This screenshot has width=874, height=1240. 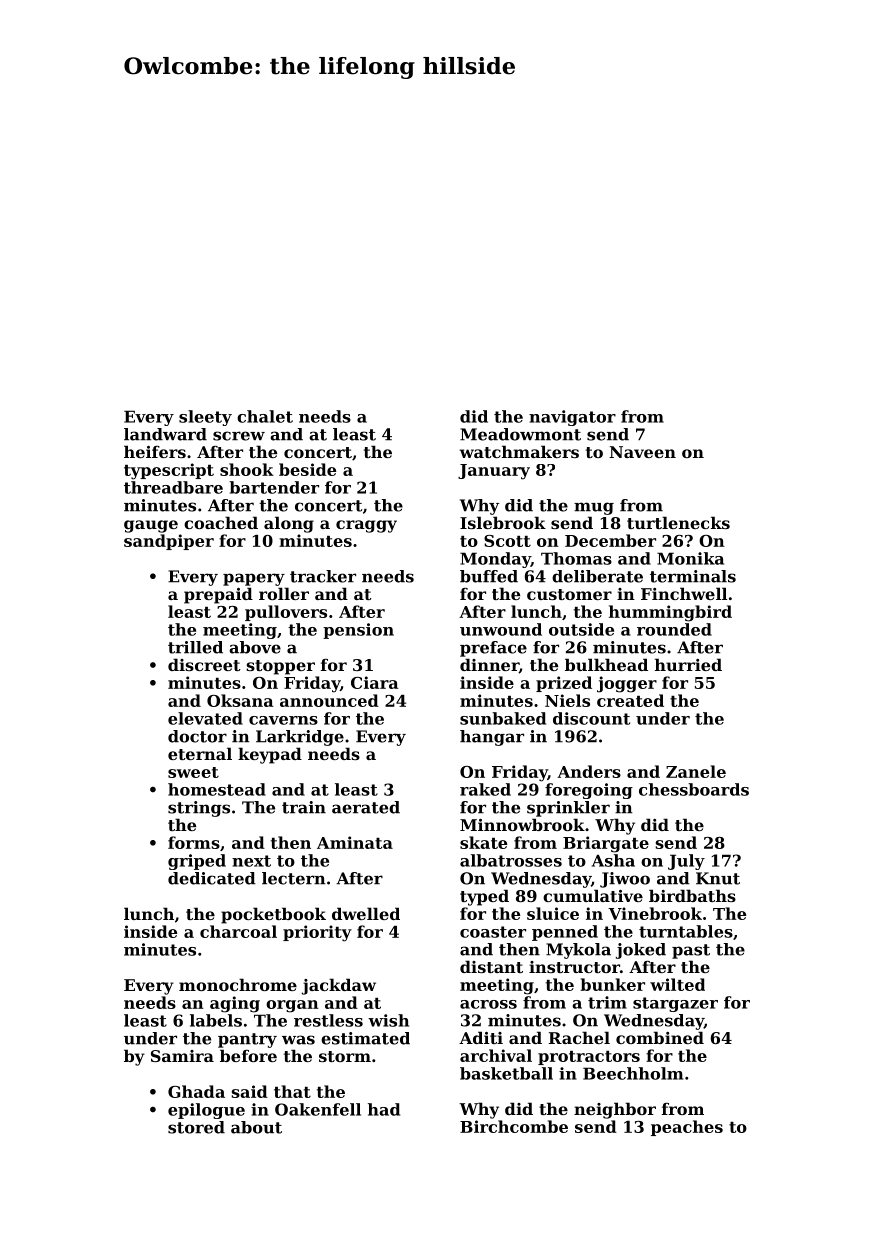 I want to click on announced, so click(x=329, y=700).
